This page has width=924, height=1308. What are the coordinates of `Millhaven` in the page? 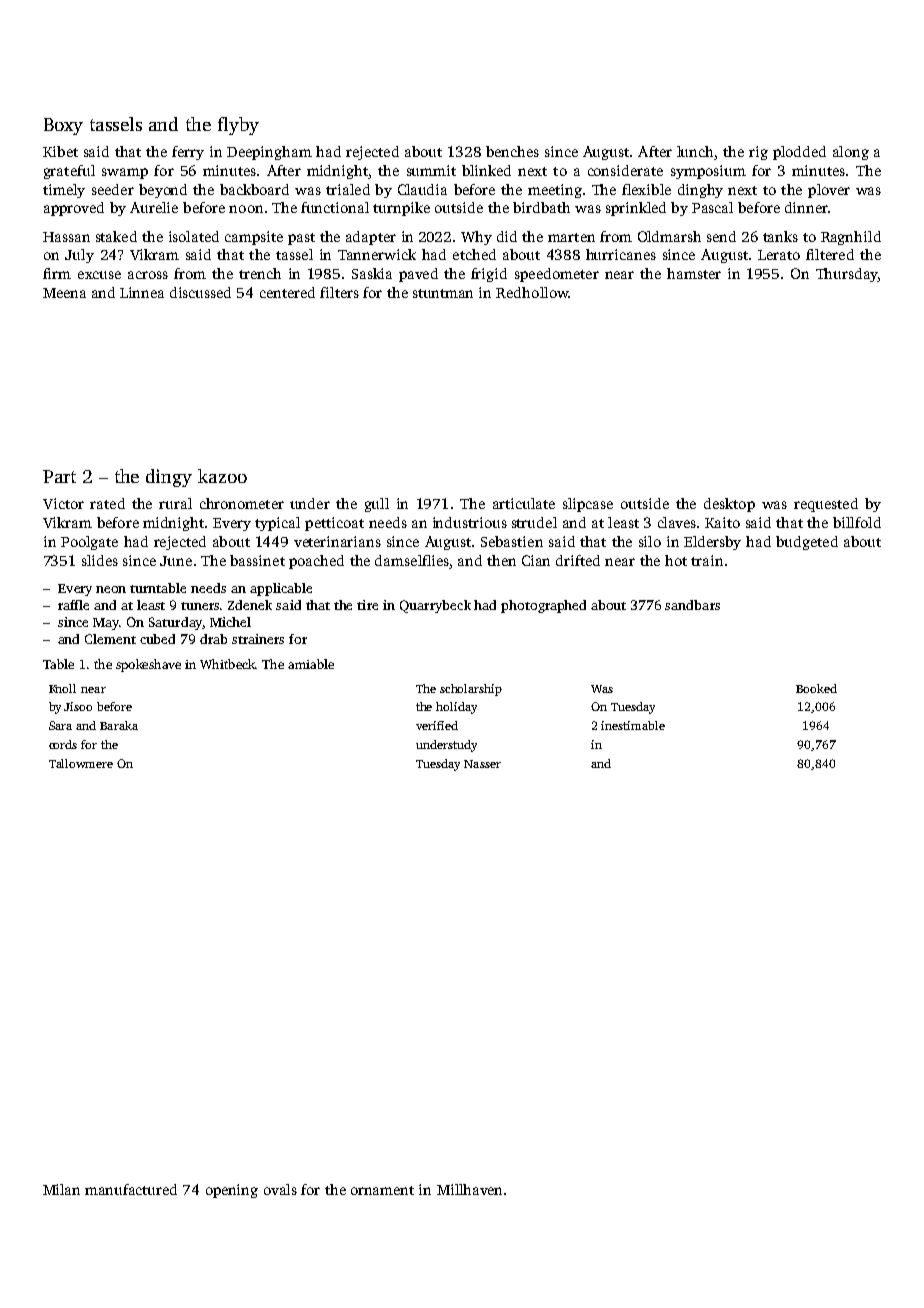 It's located at (469, 1189).
